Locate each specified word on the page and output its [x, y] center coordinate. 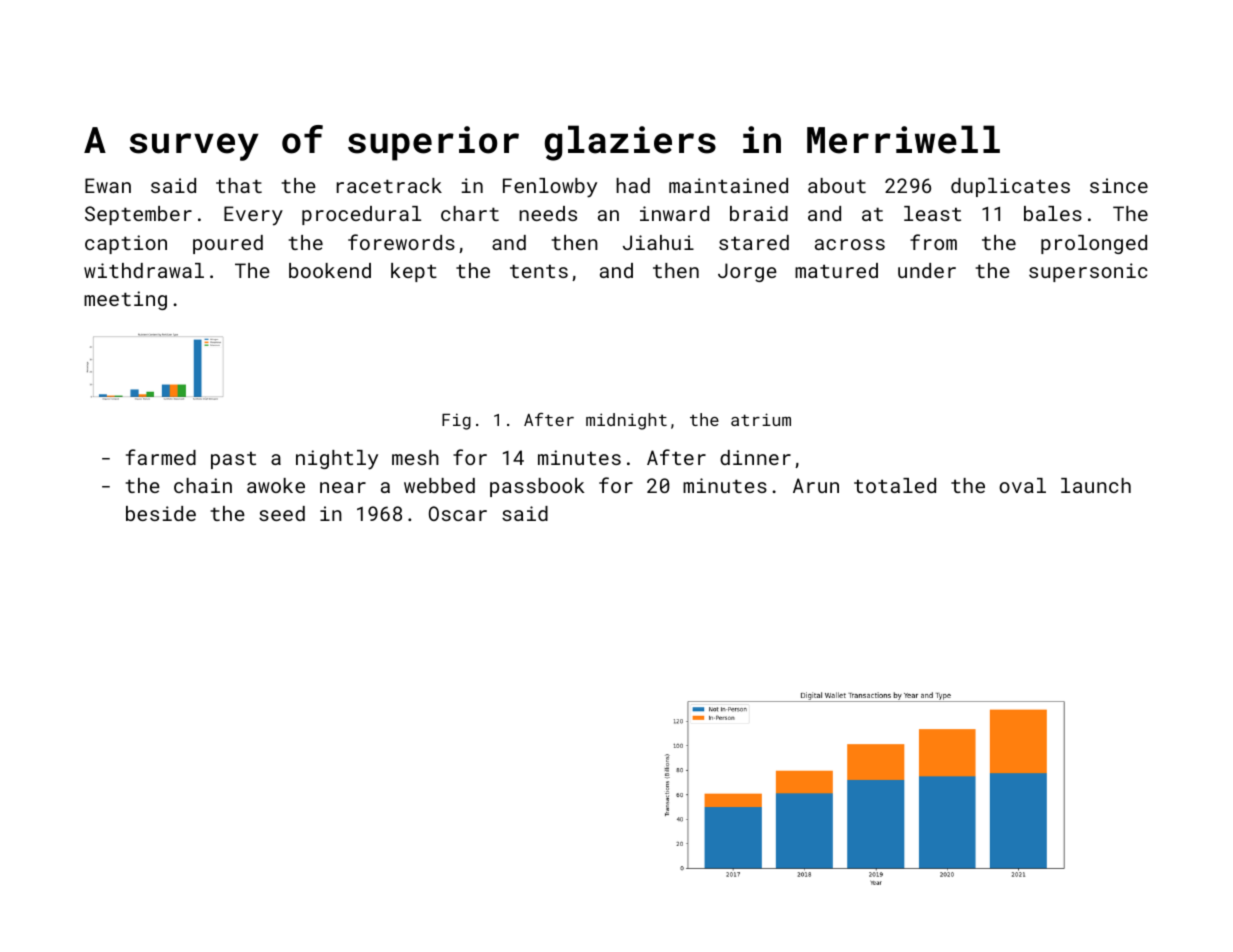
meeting [125, 300]
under [927, 270]
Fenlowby [550, 188]
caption [126, 244]
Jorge [747, 272]
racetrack [389, 185]
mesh [415, 457]
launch [1096, 485]
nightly [337, 460]
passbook [537, 487]
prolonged [1094, 244]
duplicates [1010, 187]
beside [161, 513]
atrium [761, 419]
